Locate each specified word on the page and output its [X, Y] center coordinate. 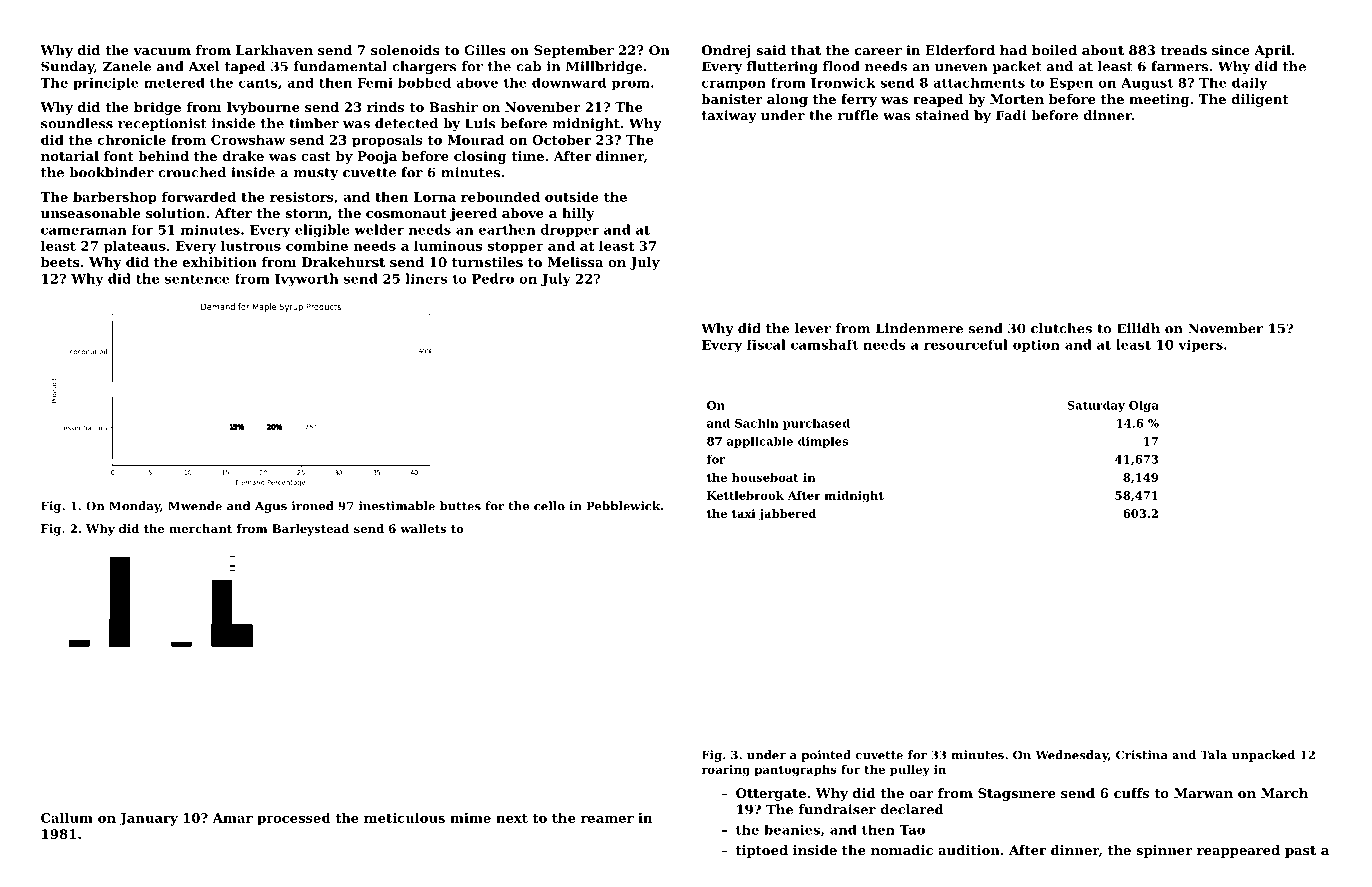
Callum [67, 818]
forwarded [199, 197]
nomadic [902, 850]
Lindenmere [919, 328]
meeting [1159, 100]
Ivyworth [307, 279]
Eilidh [1138, 328]
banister [732, 99]
